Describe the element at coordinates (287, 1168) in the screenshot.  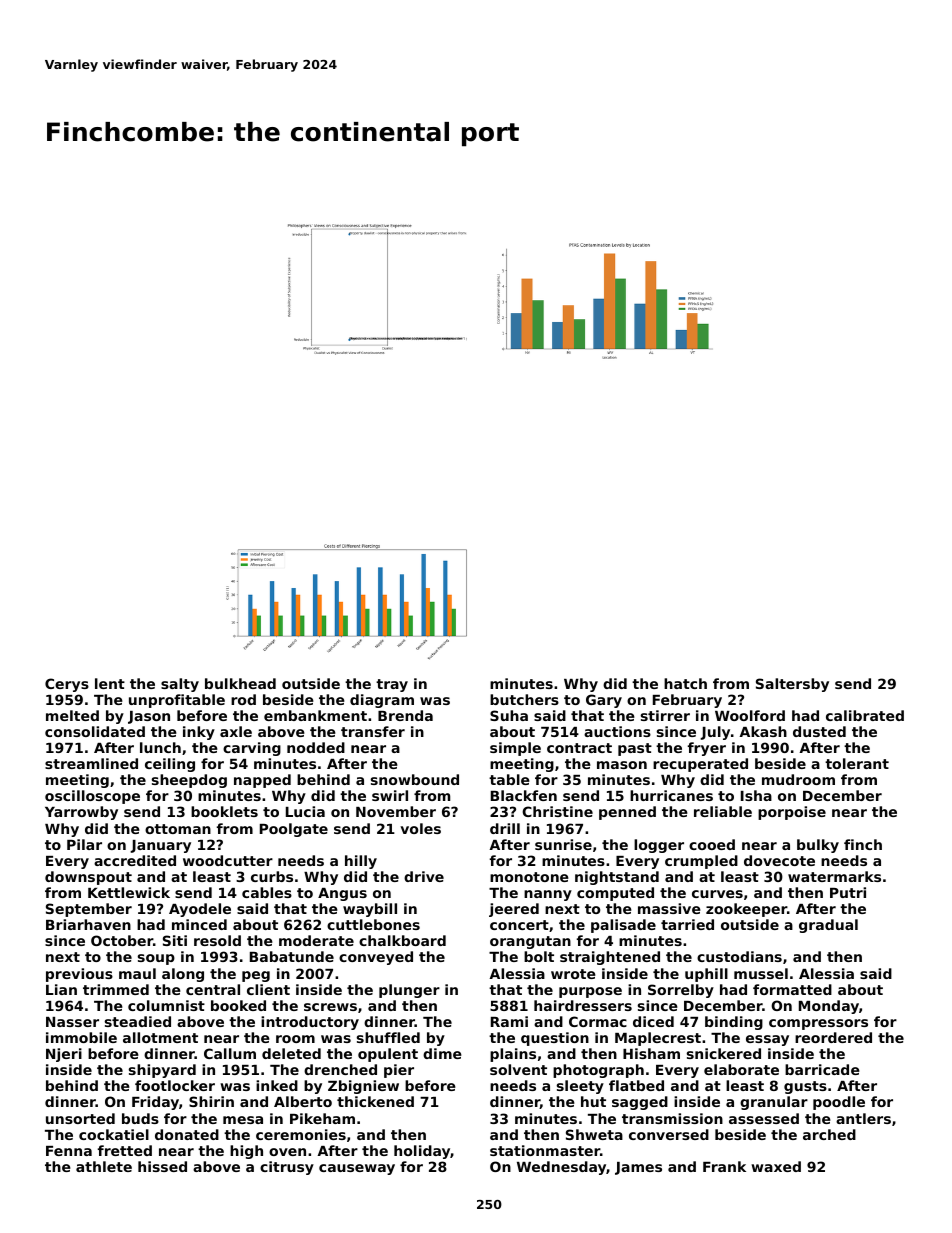
I see `citrusy` at that location.
